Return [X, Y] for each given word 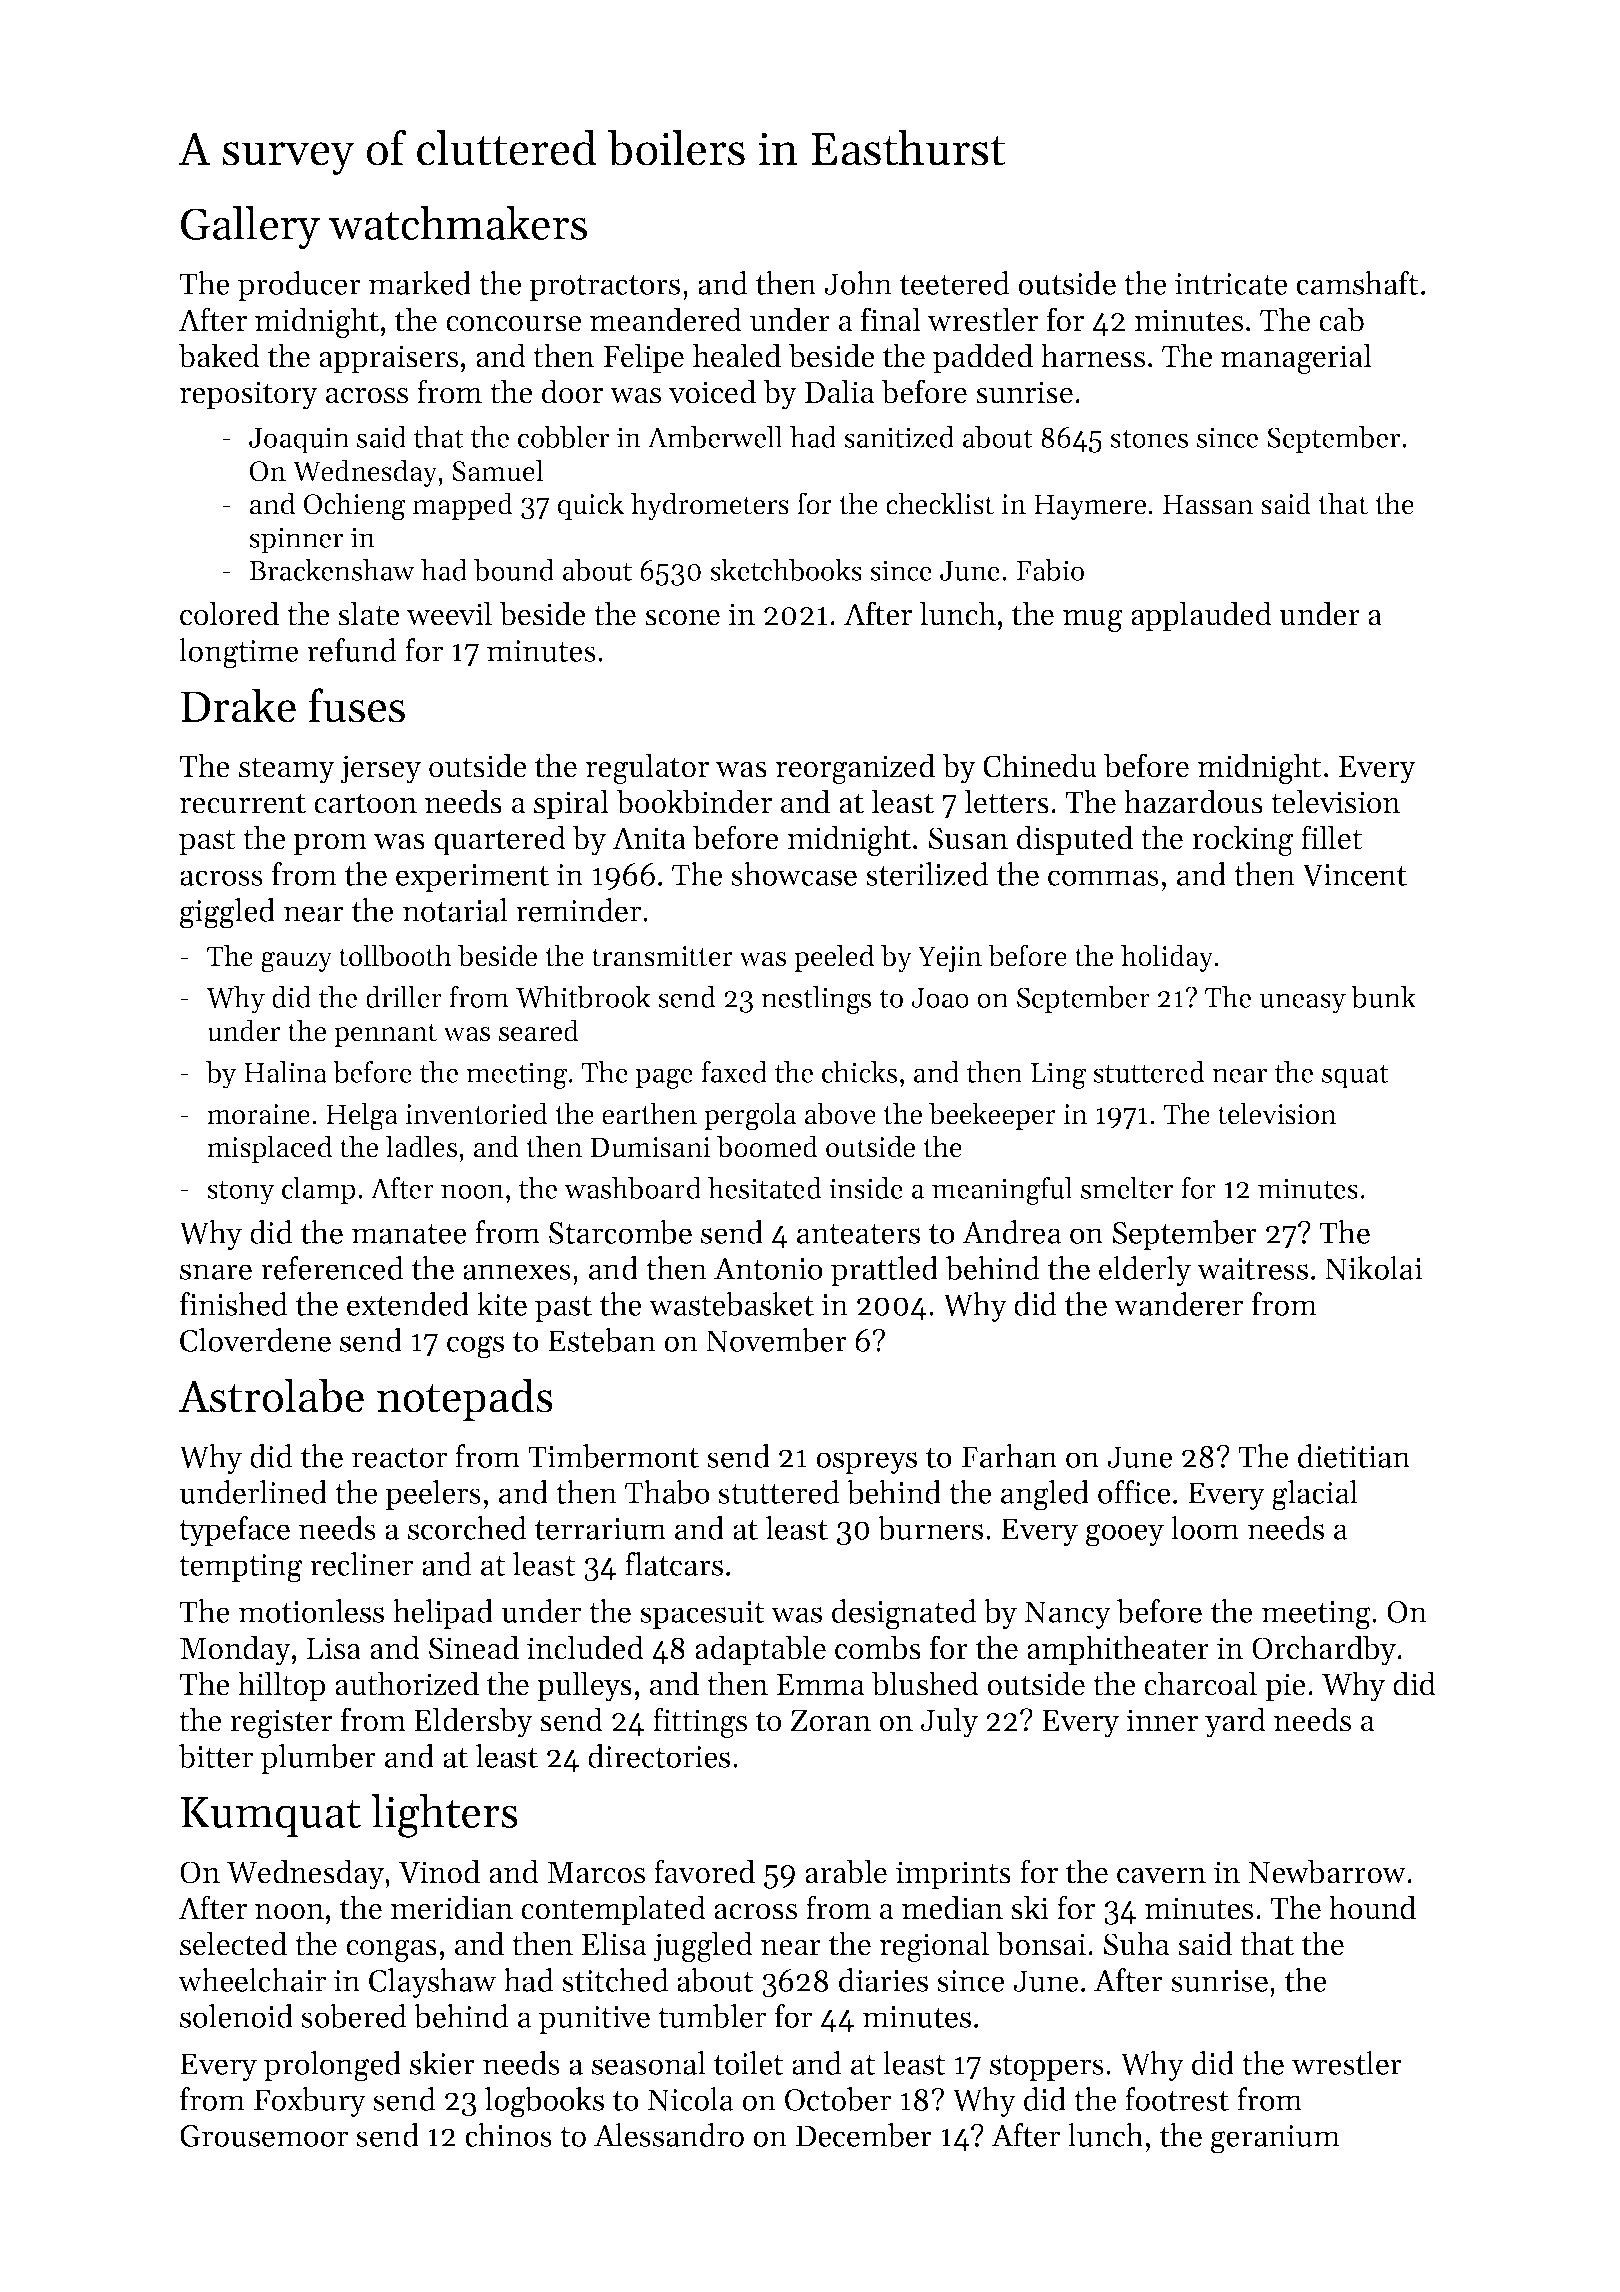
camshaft [1357, 283]
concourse [514, 323]
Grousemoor [264, 2136]
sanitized [899, 437]
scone [682, 617]
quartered [500, 840]
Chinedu [1039, 765]
